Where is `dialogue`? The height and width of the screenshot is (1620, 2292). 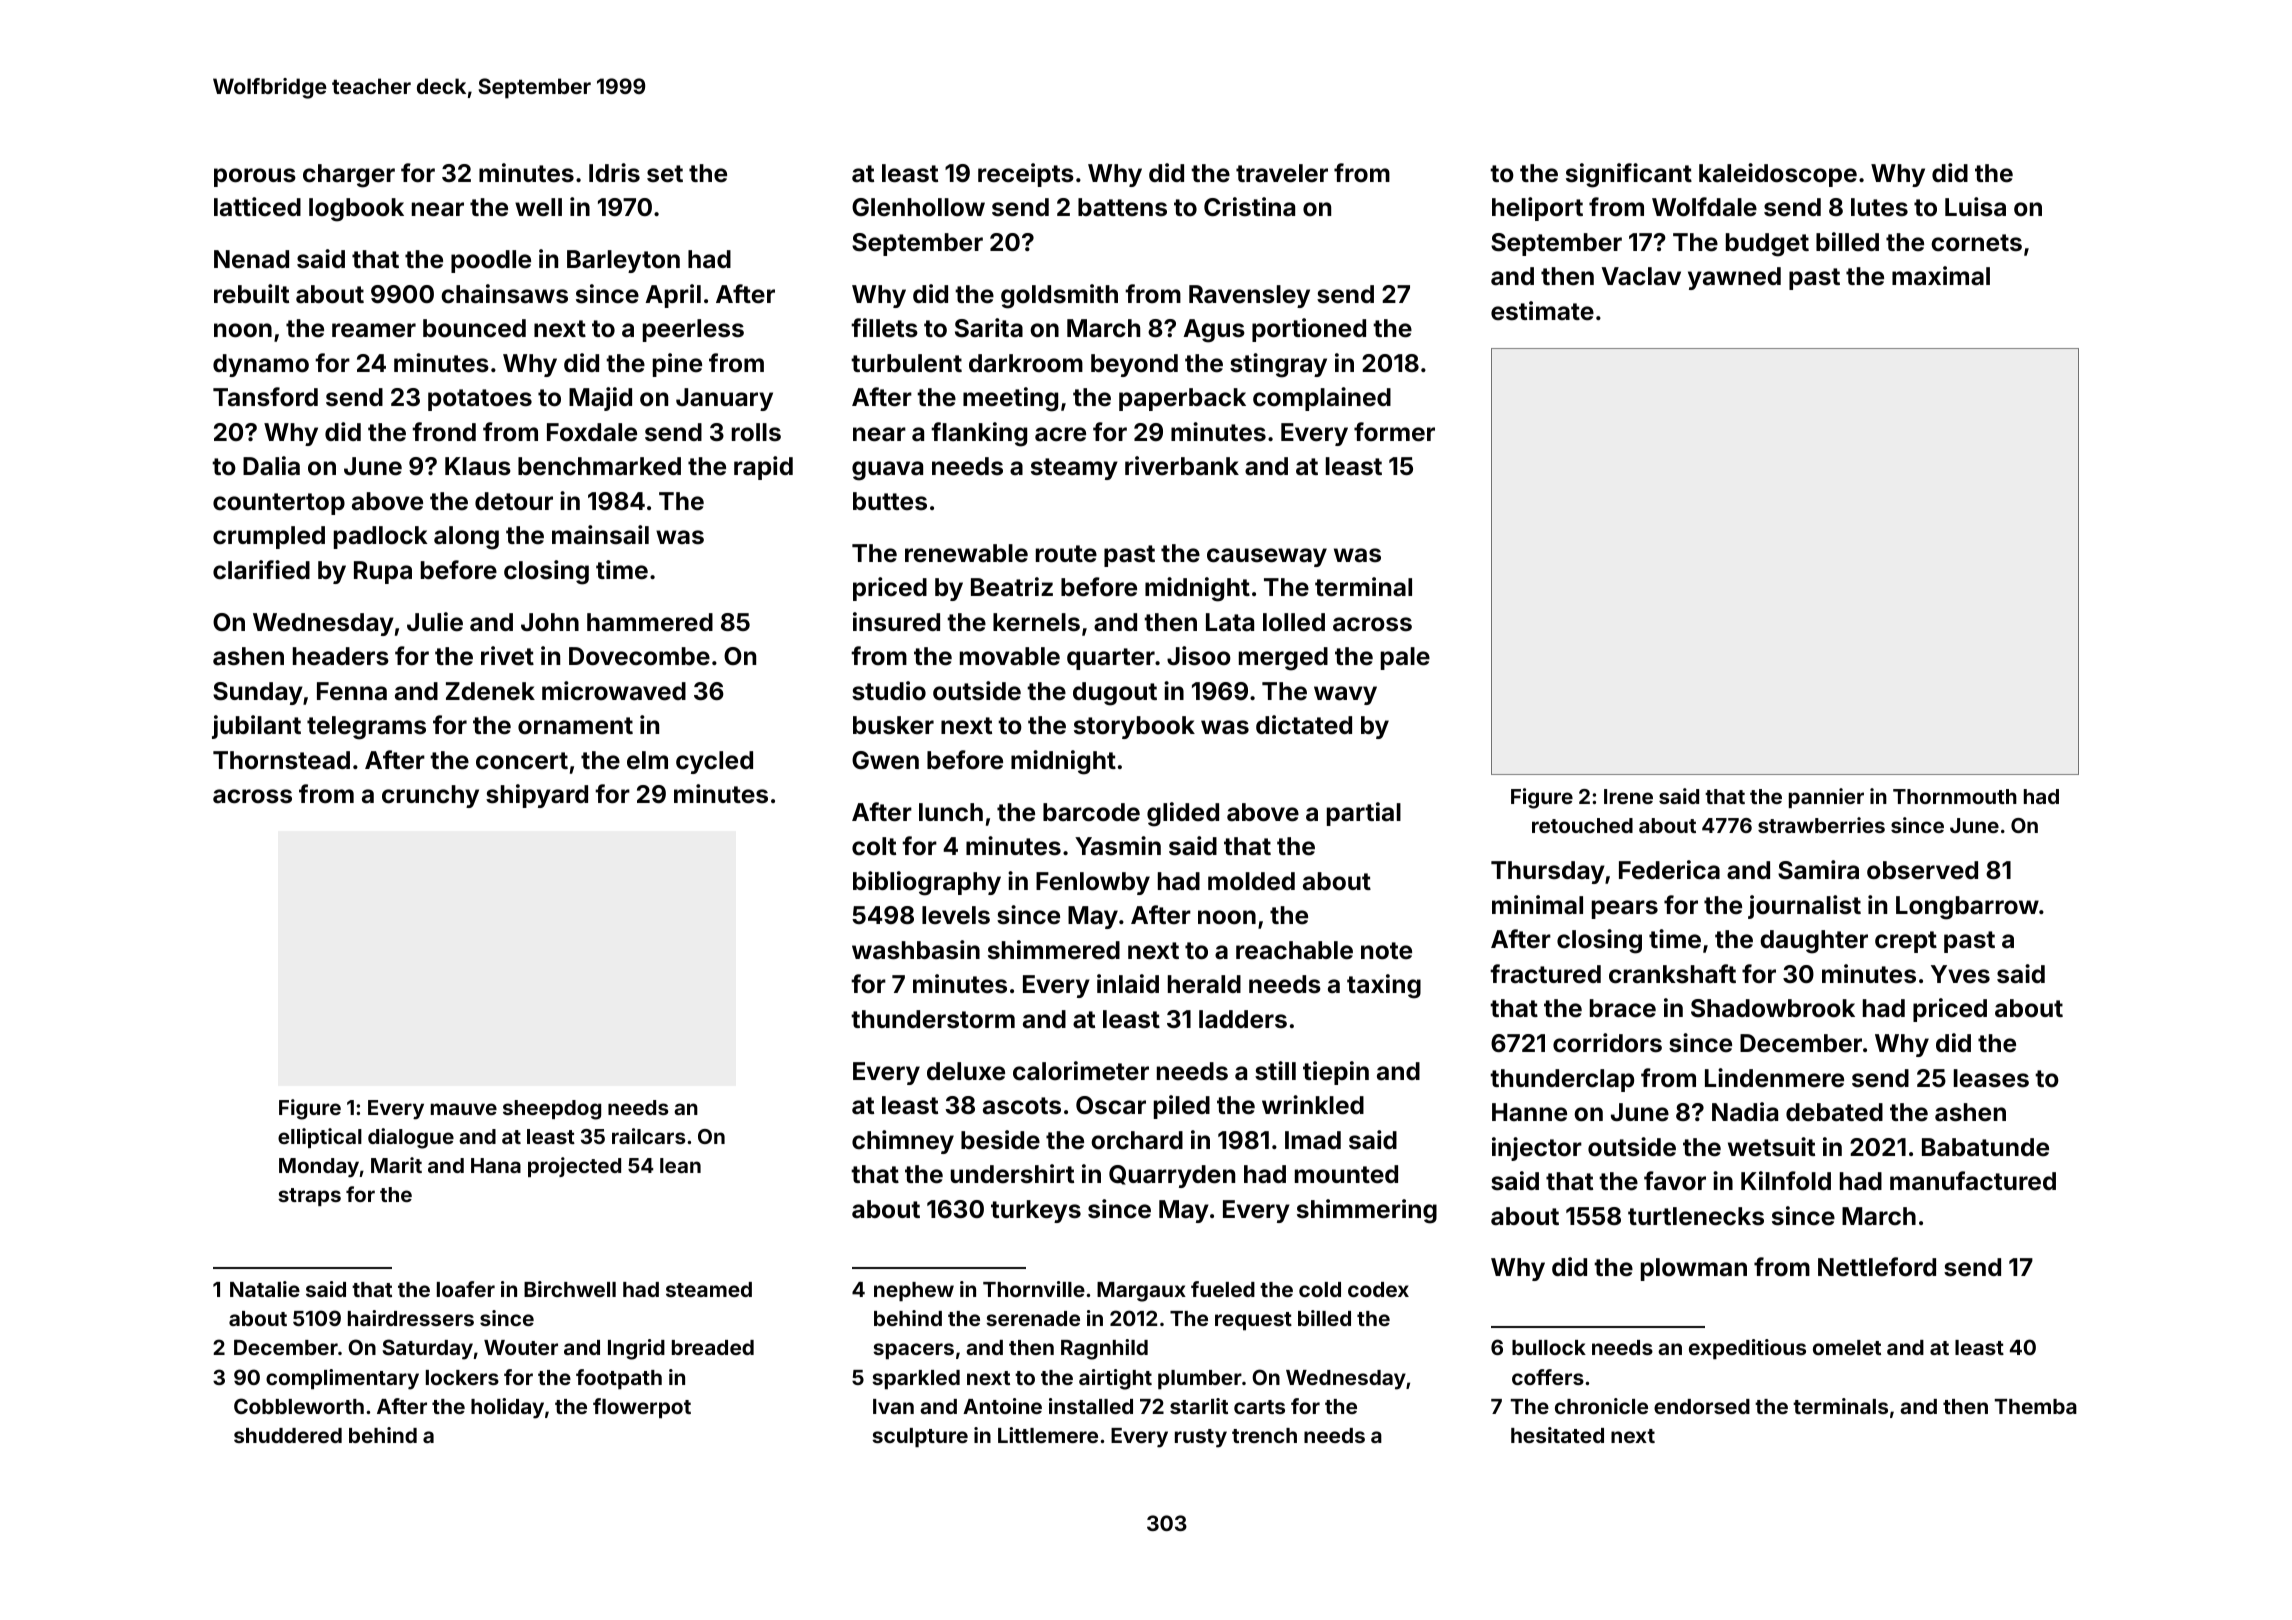 dialogue is located at coordinates (411, 1138).
